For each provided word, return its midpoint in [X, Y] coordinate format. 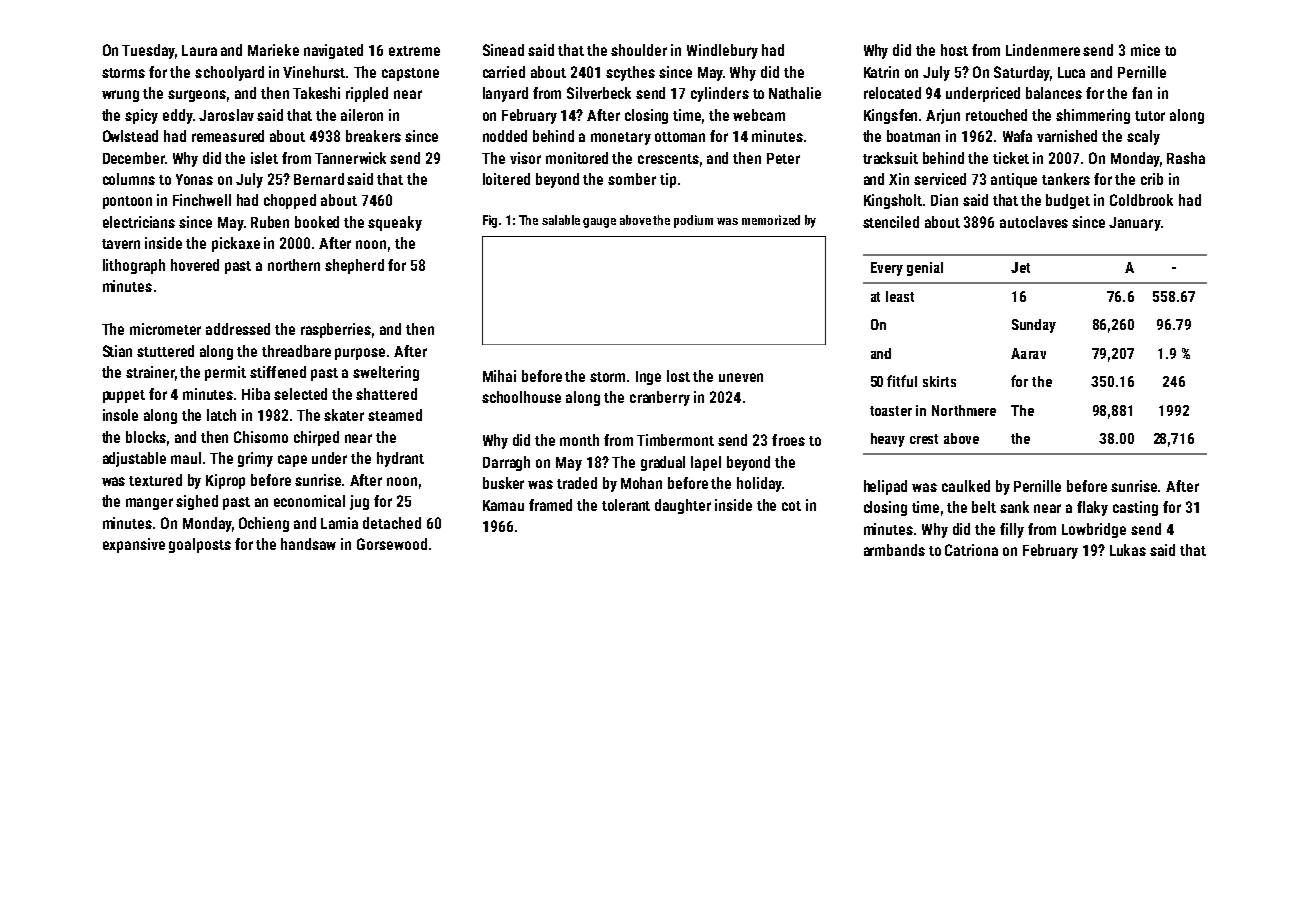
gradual [663, 463]
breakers [373, 136]
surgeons [197, 96]
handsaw [308, 544]
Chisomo [261, 437]
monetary [621, 138]
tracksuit [890, 158]
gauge [599, 223]
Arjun [943, 116]
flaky [1092, 508]
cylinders [720, 94]
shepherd [354, 266]
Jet [1020, 267]
